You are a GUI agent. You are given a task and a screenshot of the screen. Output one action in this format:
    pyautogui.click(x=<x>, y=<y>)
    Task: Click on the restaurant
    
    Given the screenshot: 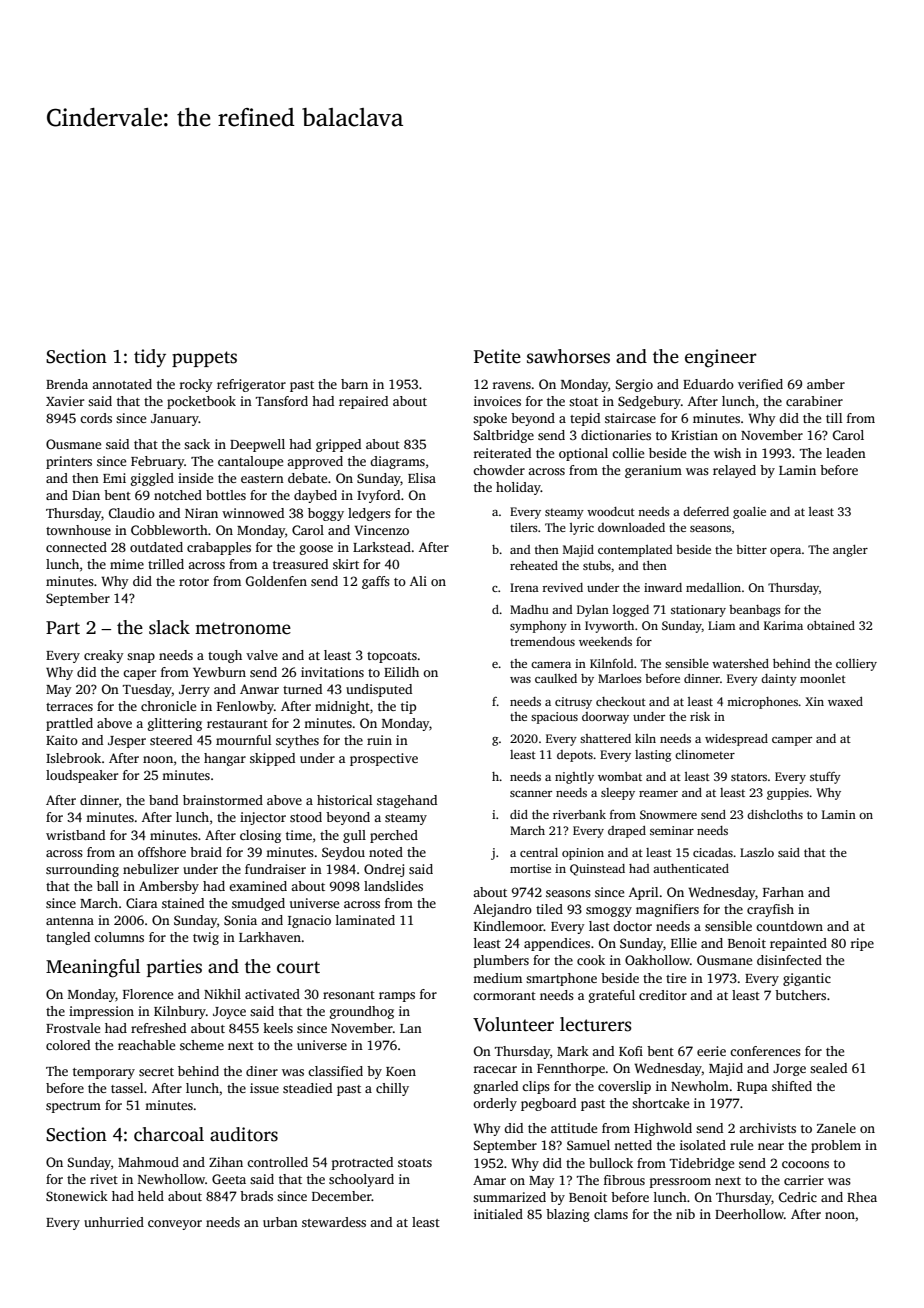 What is the action you would take?
    pyautogui.click(x=237, y=724)
